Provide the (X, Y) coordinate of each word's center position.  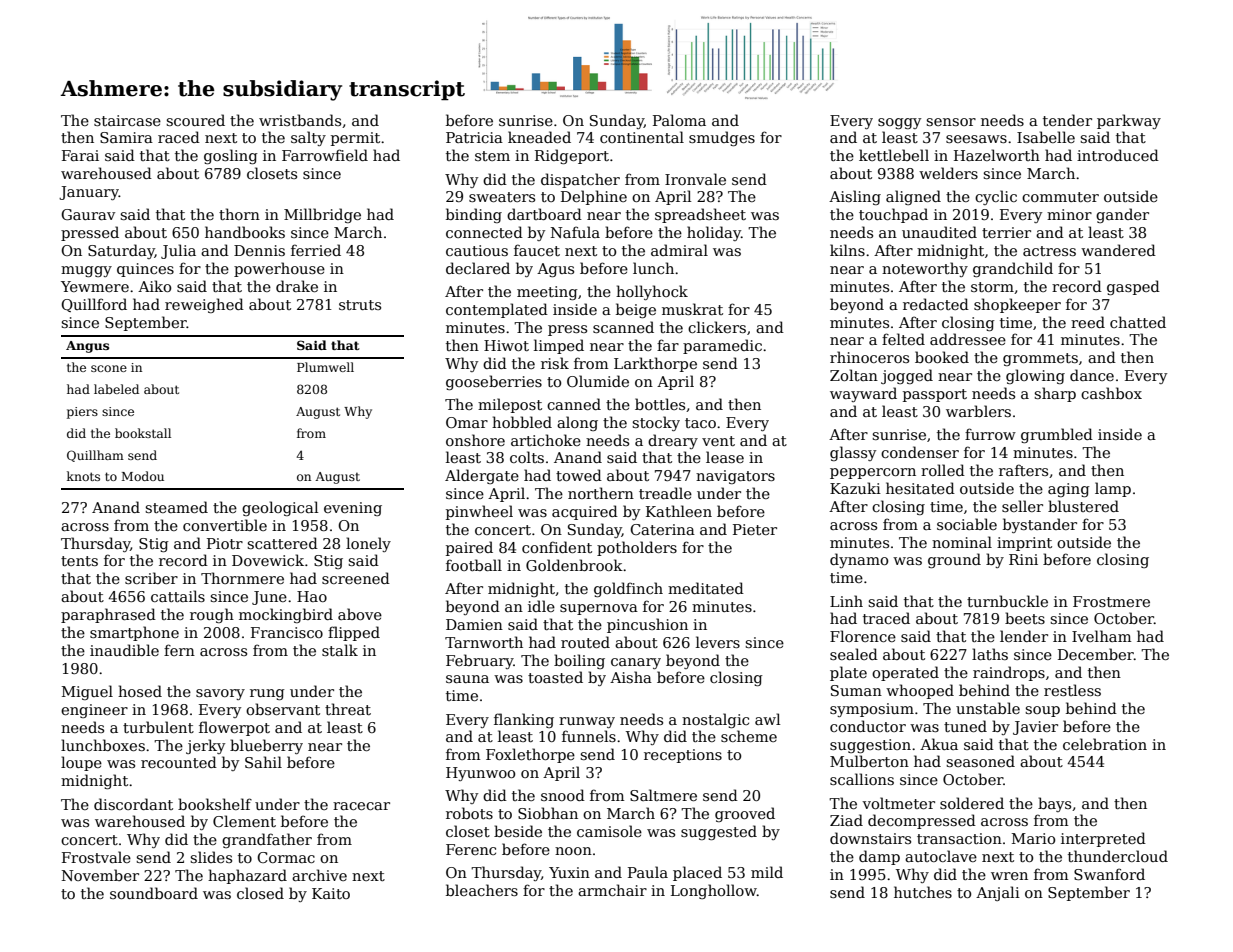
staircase (127, 120)
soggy (899, 123)
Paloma (679, 120)
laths (990, 654)
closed (260, 893)
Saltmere (663, 795)
